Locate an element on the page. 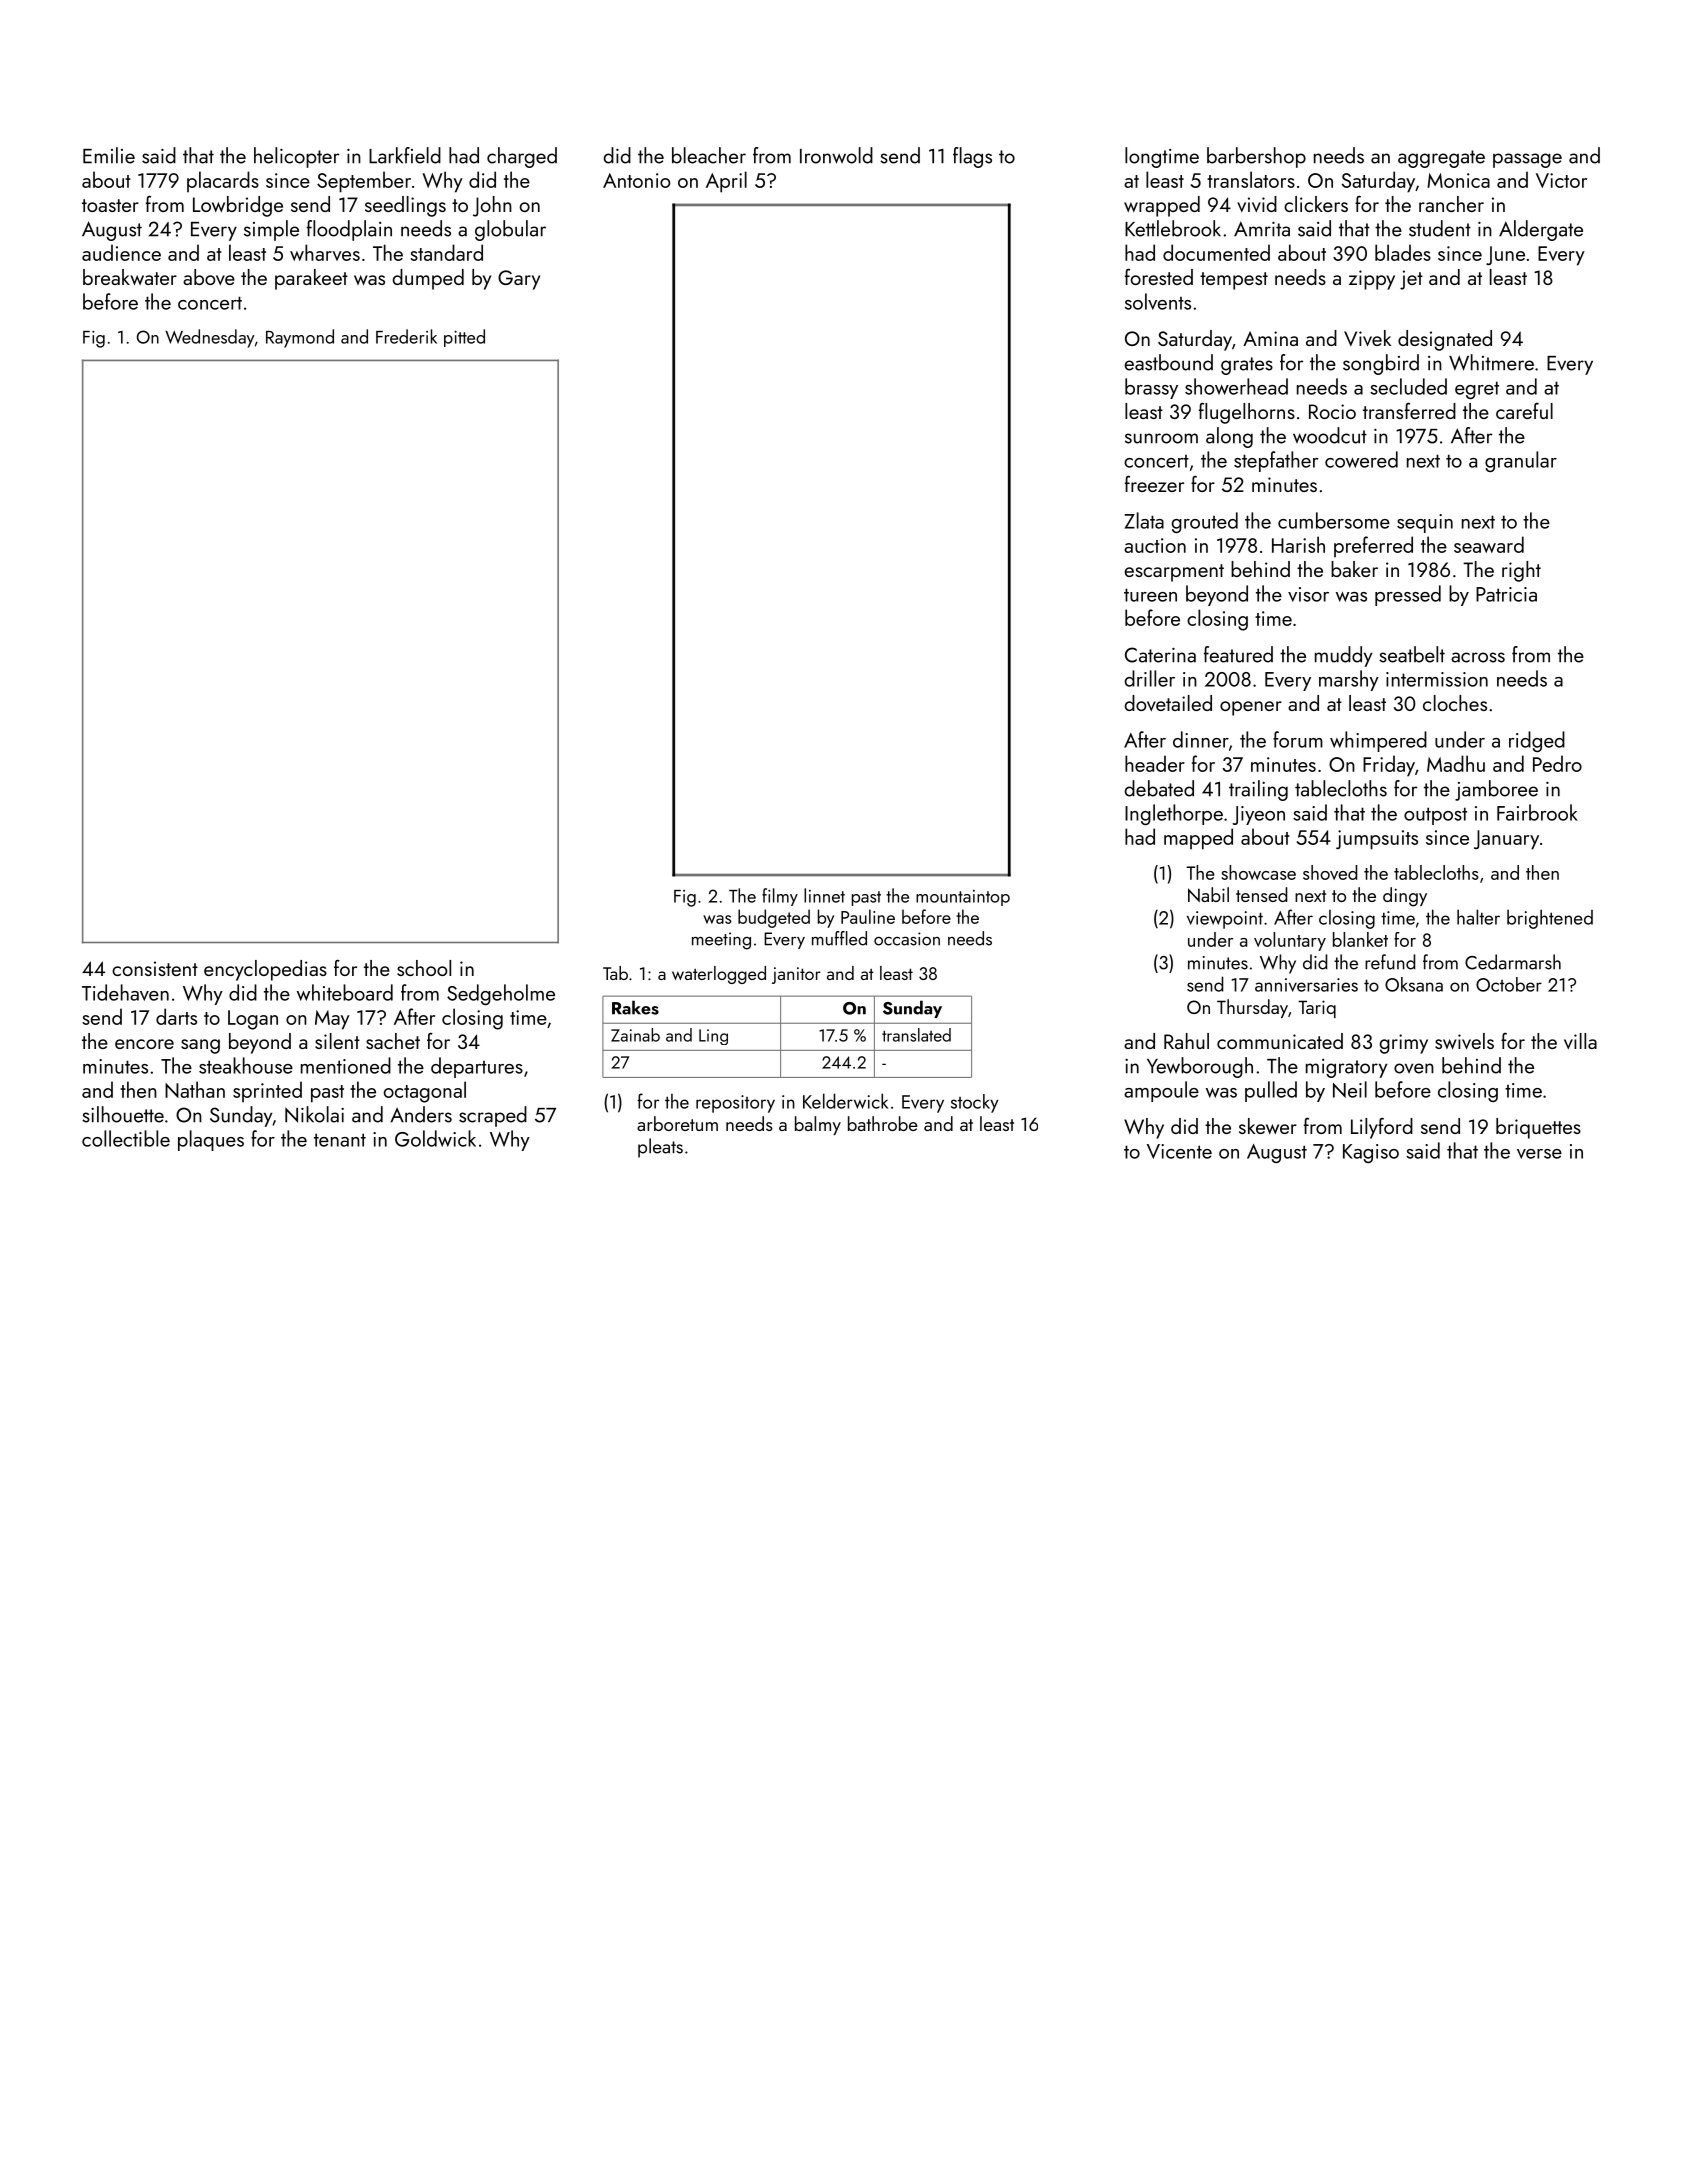 The image size is (1683, 2178). filmy is located at coordinates (780, 897).
